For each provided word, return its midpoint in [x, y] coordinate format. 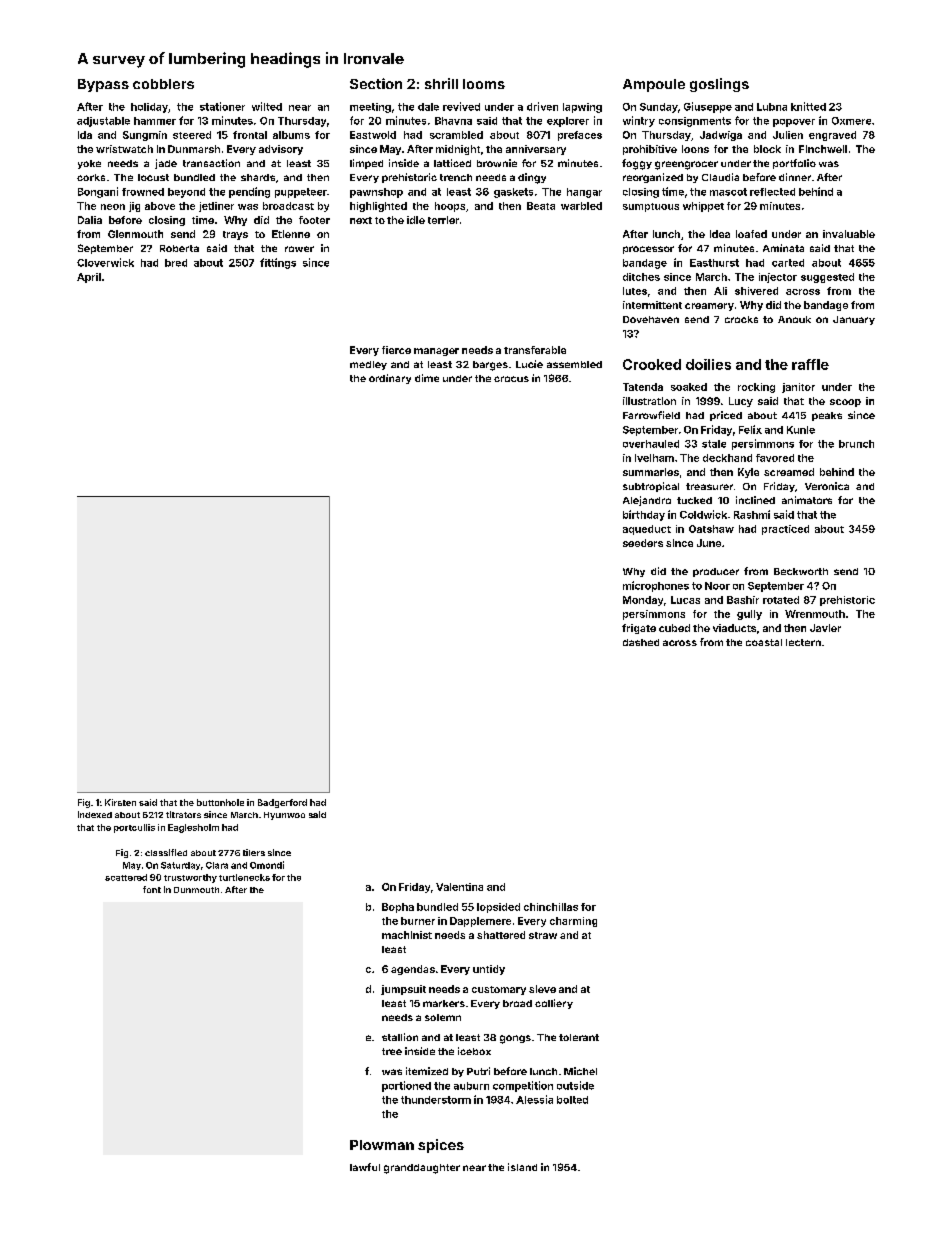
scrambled [456, 135]
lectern [803, 642]
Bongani [98, 192]
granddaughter [422, 1169]
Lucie [529, 364]
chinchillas [551, 907]
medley [368, 365]
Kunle [801, 430]
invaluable [849, 234]
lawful [365, 1167]
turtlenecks [244, 877]
